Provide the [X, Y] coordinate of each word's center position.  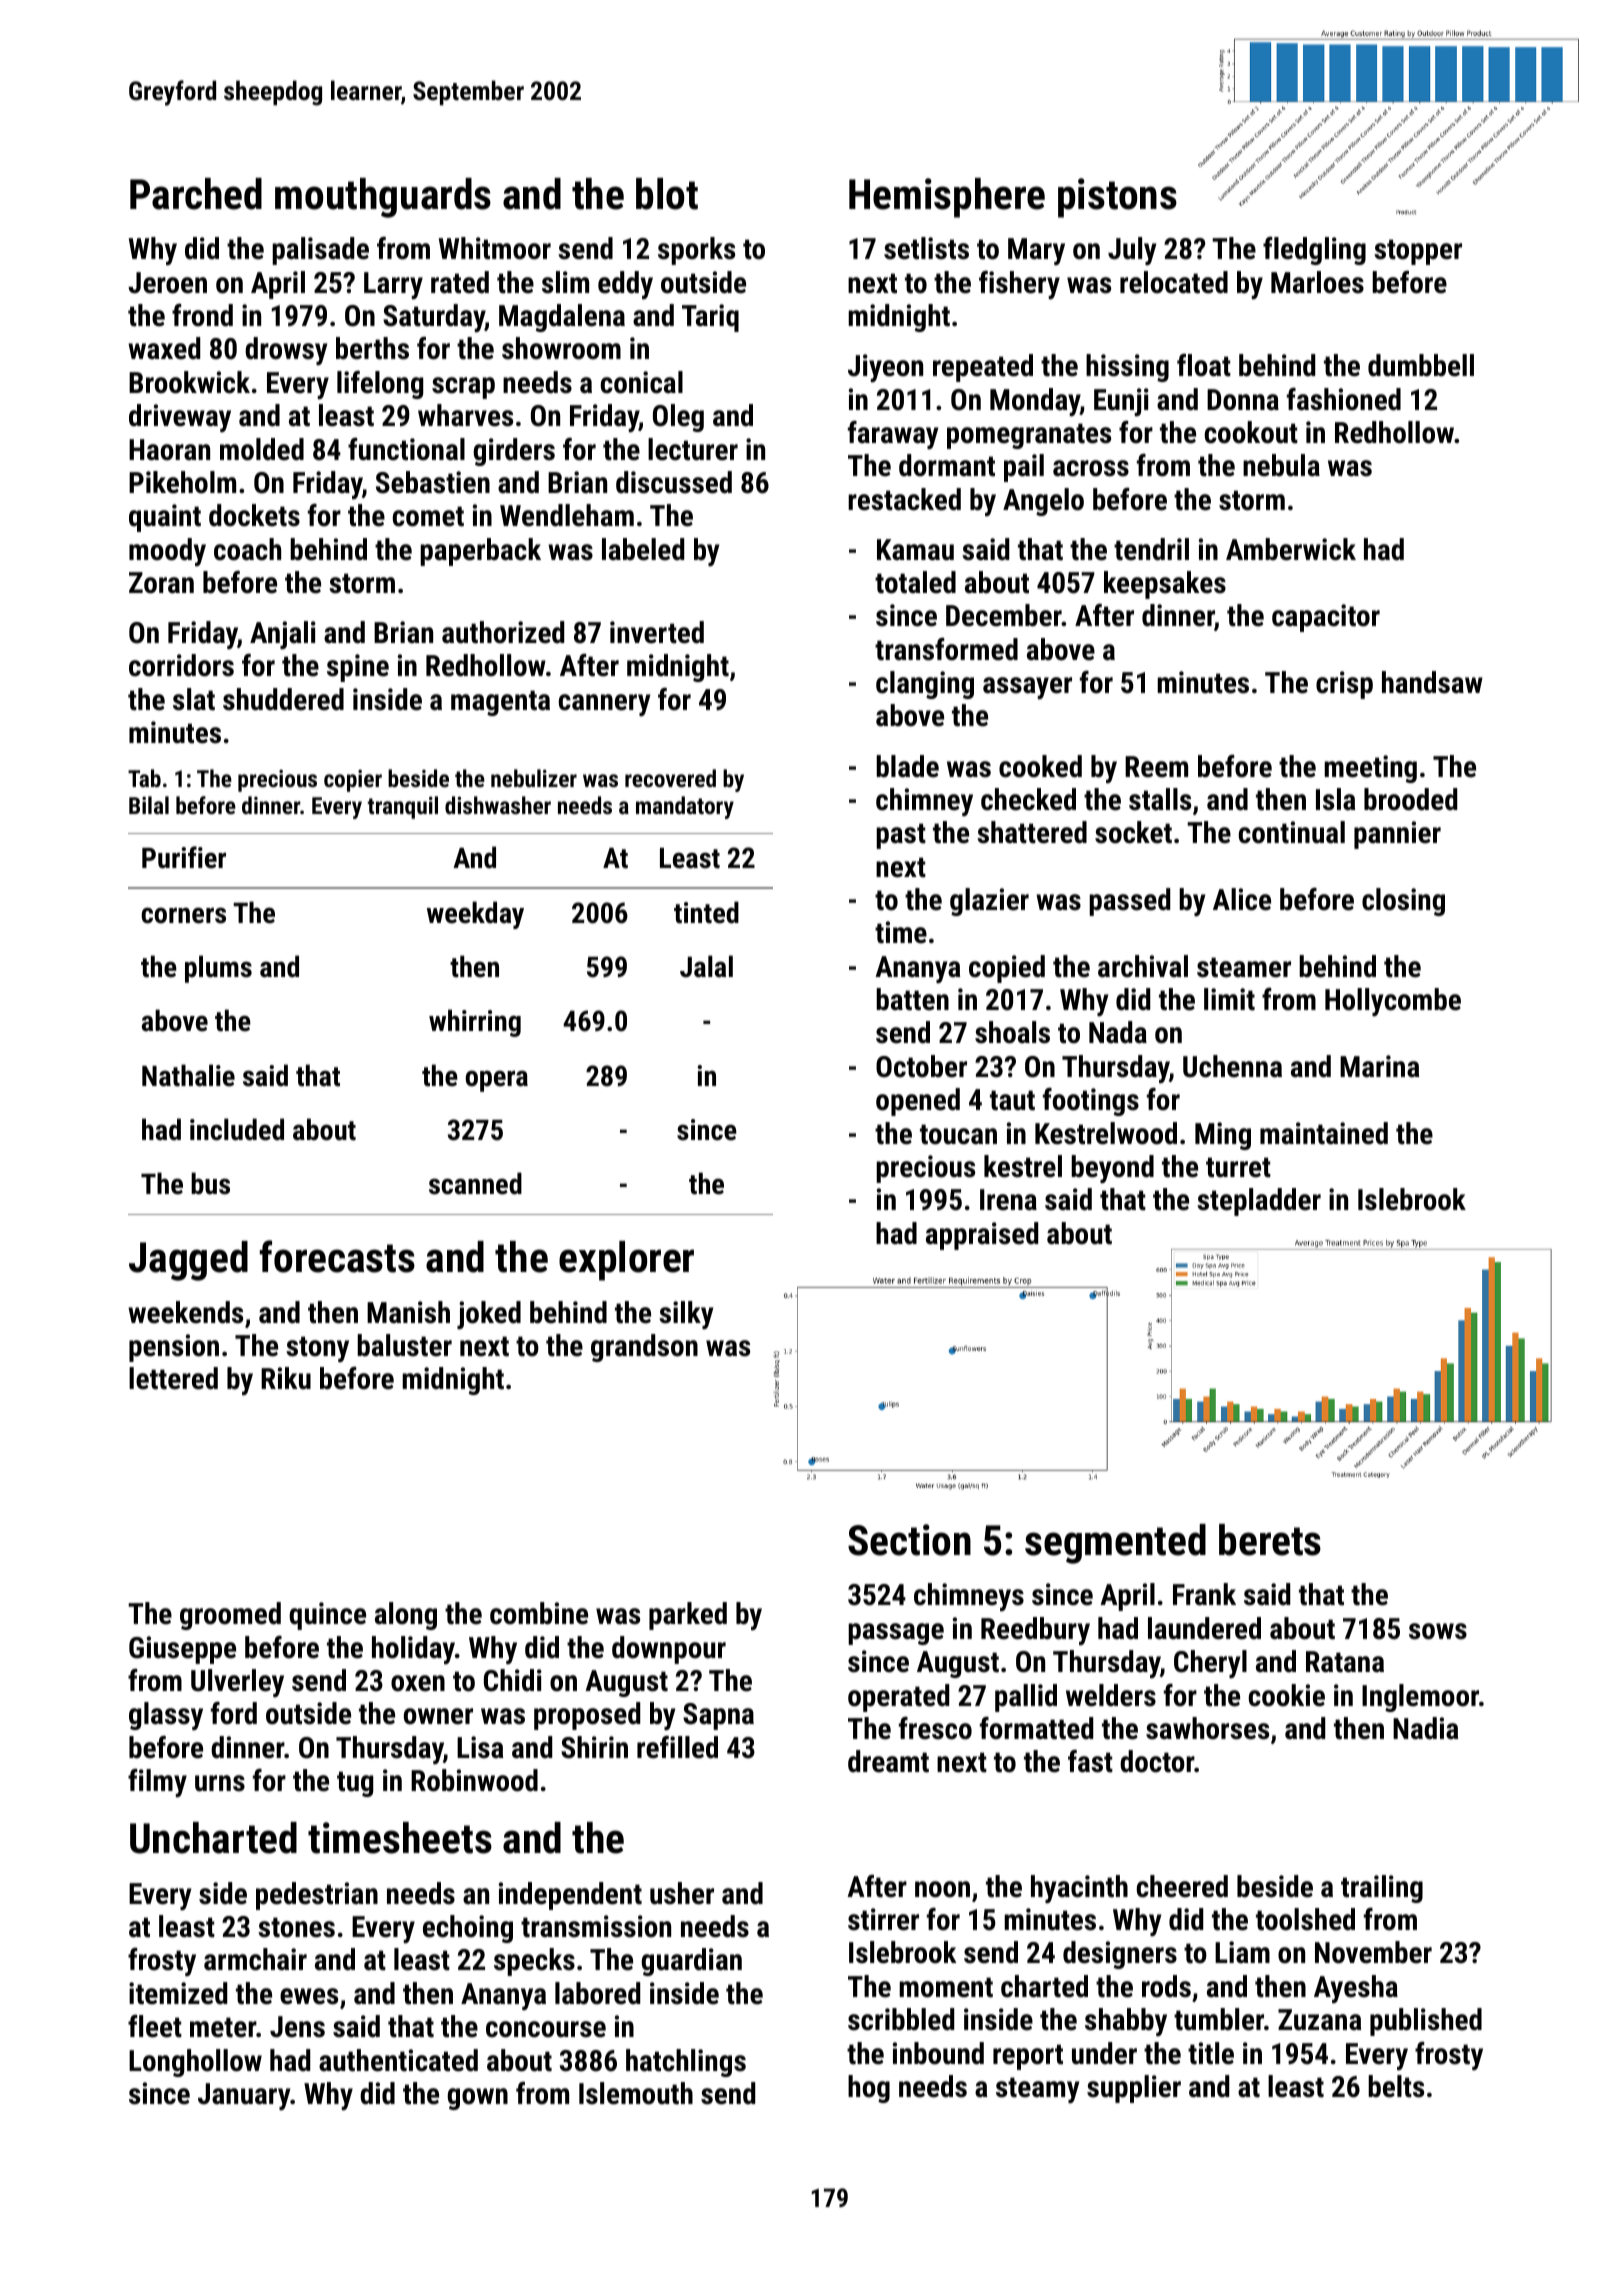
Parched [196, 194]
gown [477, 2099]
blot [667, 194]
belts [1396, 2086]
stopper [1418, 252]
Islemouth [636, 2093]
